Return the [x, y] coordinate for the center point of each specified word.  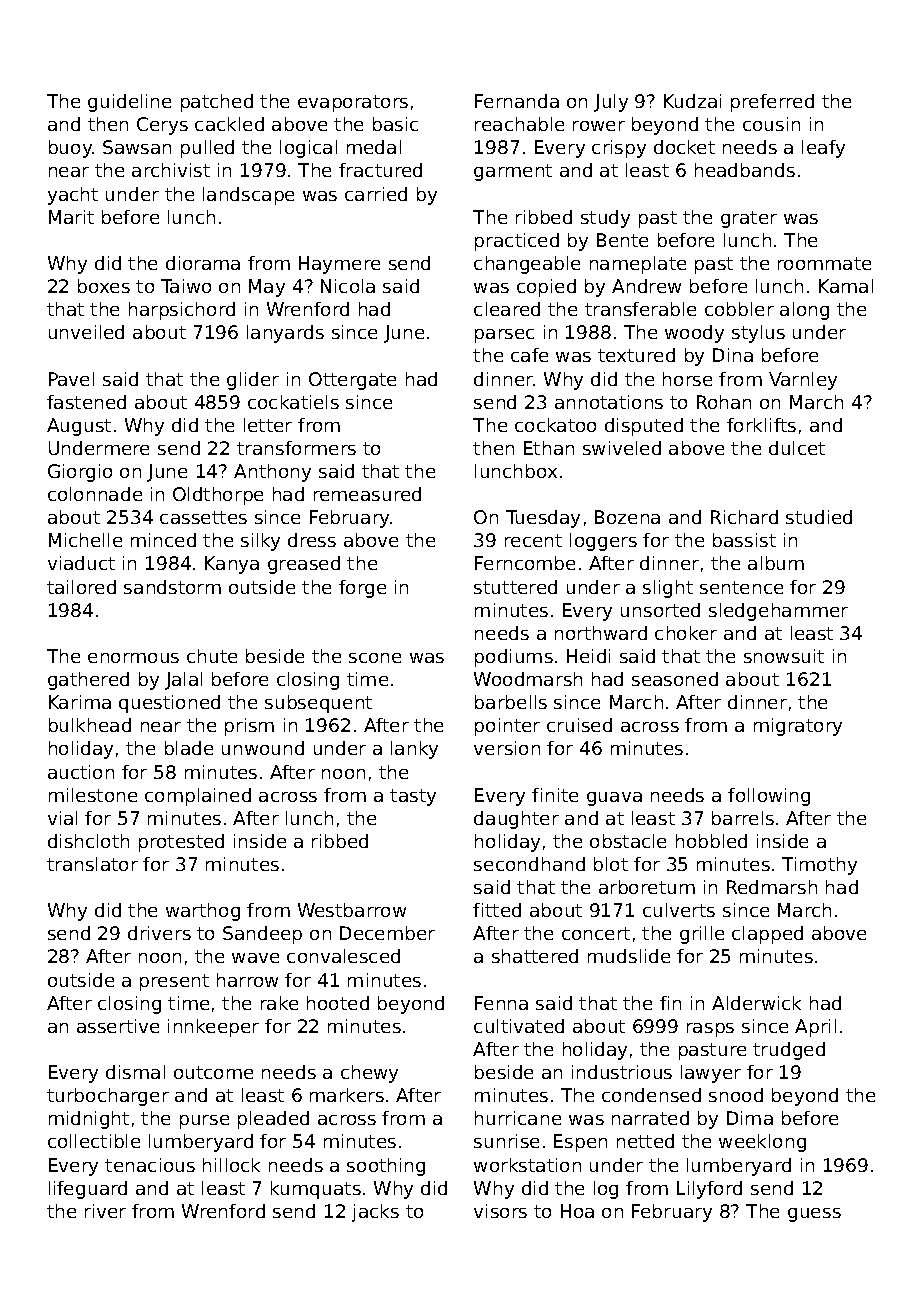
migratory [798, 727]
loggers [603, 542]
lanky [414, 750]
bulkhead [90, 725]
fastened [86, 402]
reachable [519, 124]
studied [819, 517]
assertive [118, 1026]
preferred [772, 103]
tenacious [150, 1165]
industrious [622, 1072]
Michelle [85, 540]
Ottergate [352, 381]
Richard [744, 517]
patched [217, 103]
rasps [710, 1030]
